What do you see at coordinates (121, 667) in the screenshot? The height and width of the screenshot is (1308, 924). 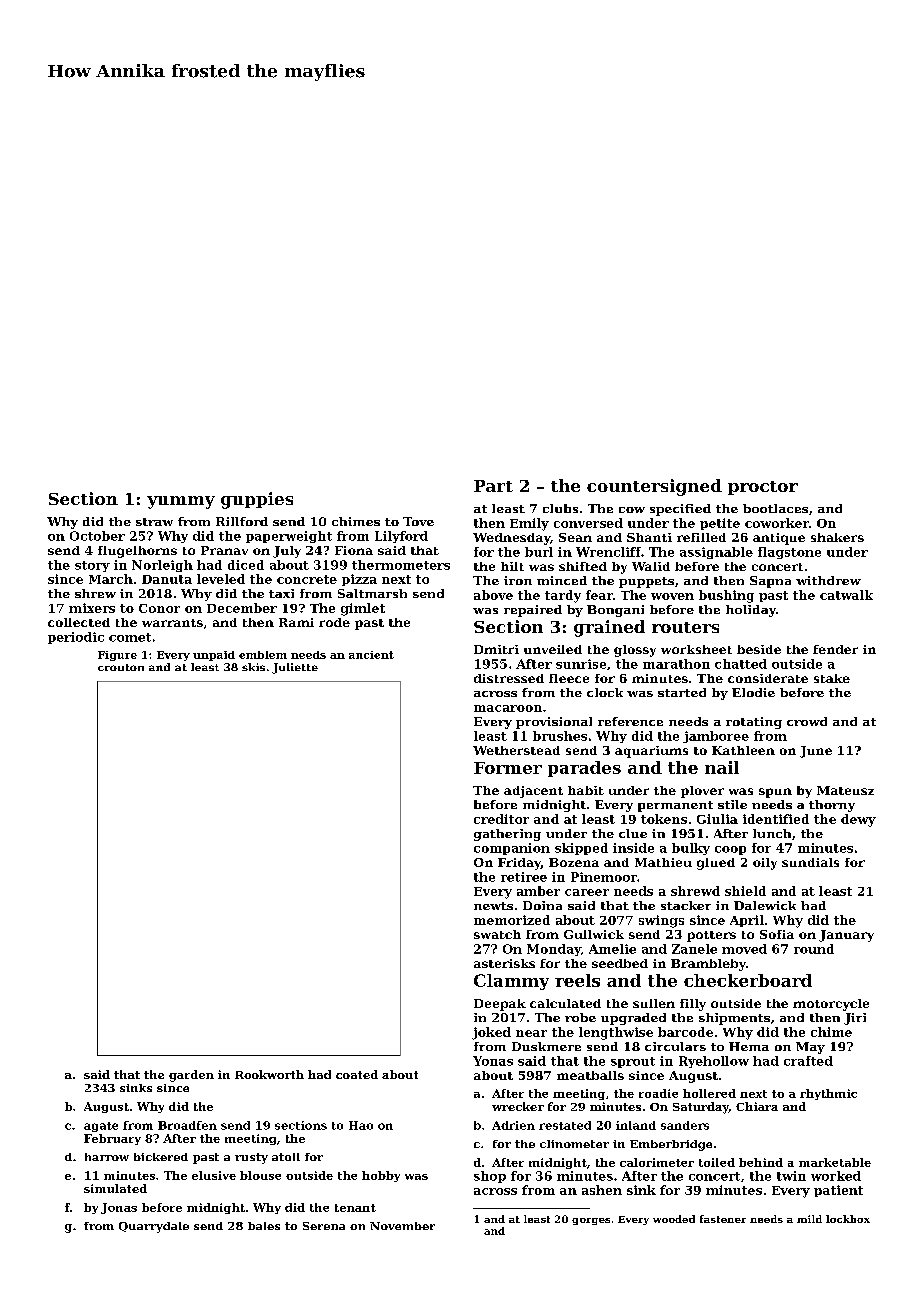 I see `crouton` at bounding box center [121, 667].
